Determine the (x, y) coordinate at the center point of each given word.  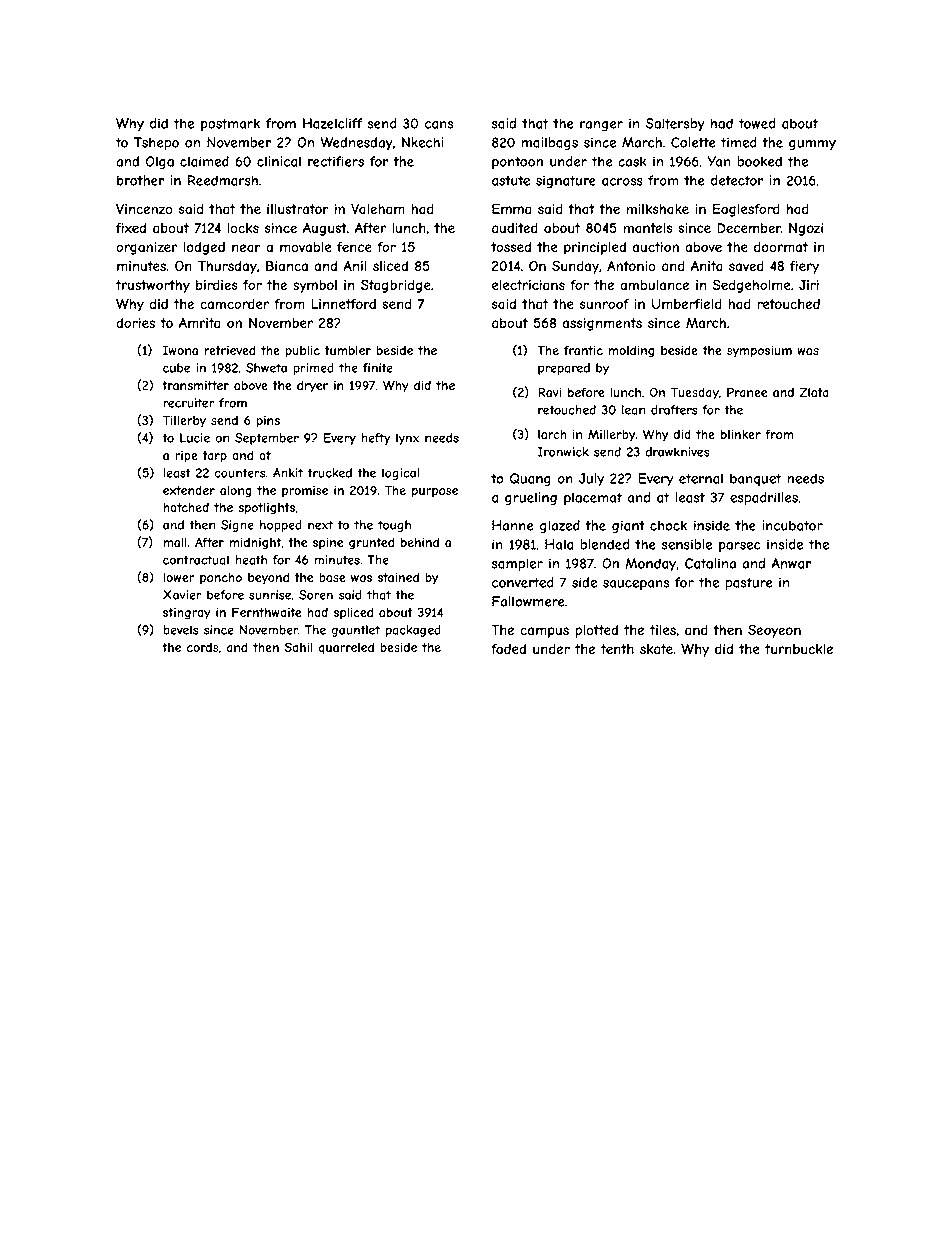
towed (757, 123)
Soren (316, 595)
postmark (230, 124)
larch (552, 434)
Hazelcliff (332, 123)
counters (239, 473)
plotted (596, 631)
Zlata (814, 392)
